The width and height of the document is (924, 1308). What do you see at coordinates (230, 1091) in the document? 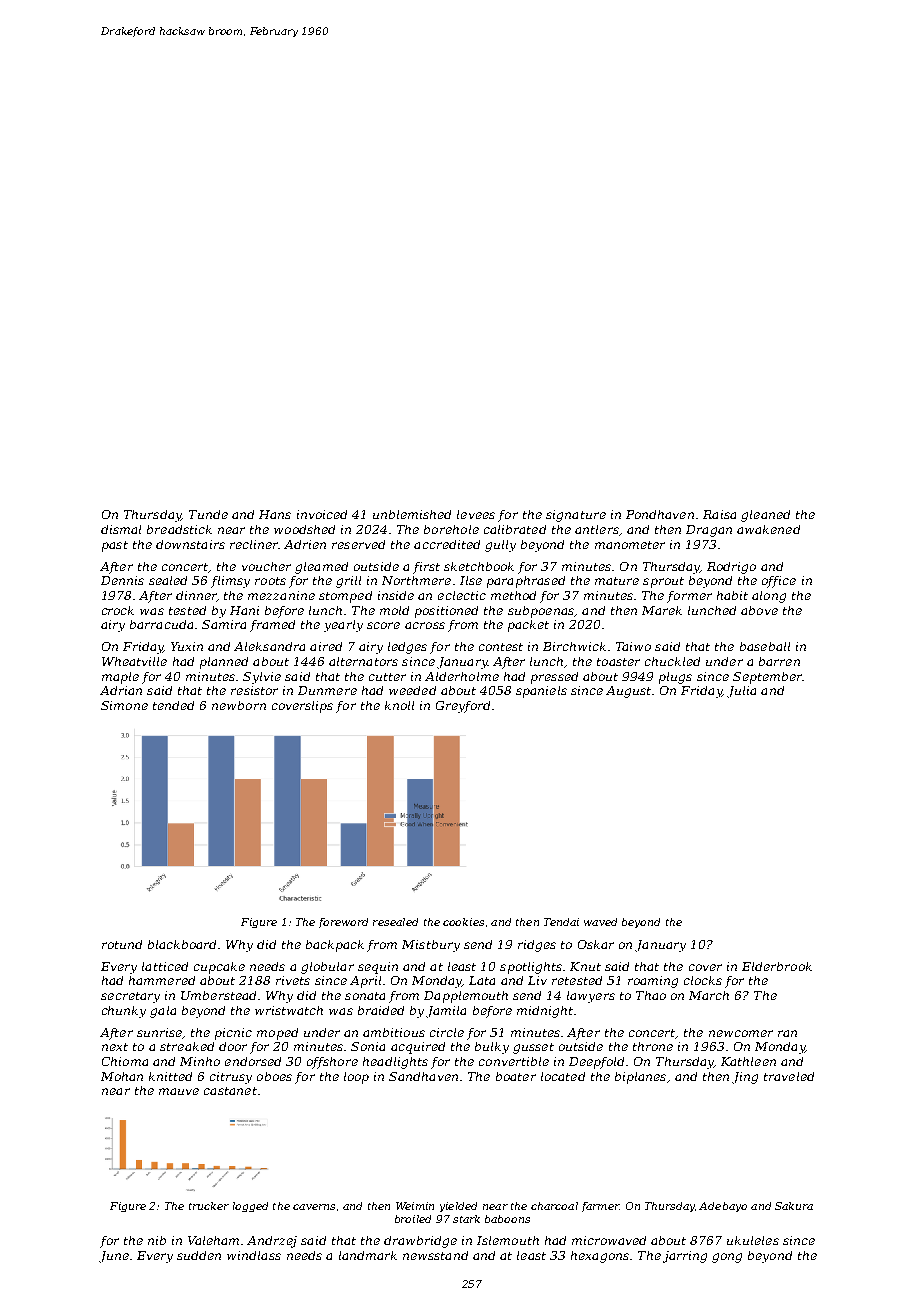
I see `castanet` at bounding box center [230, 1091].
